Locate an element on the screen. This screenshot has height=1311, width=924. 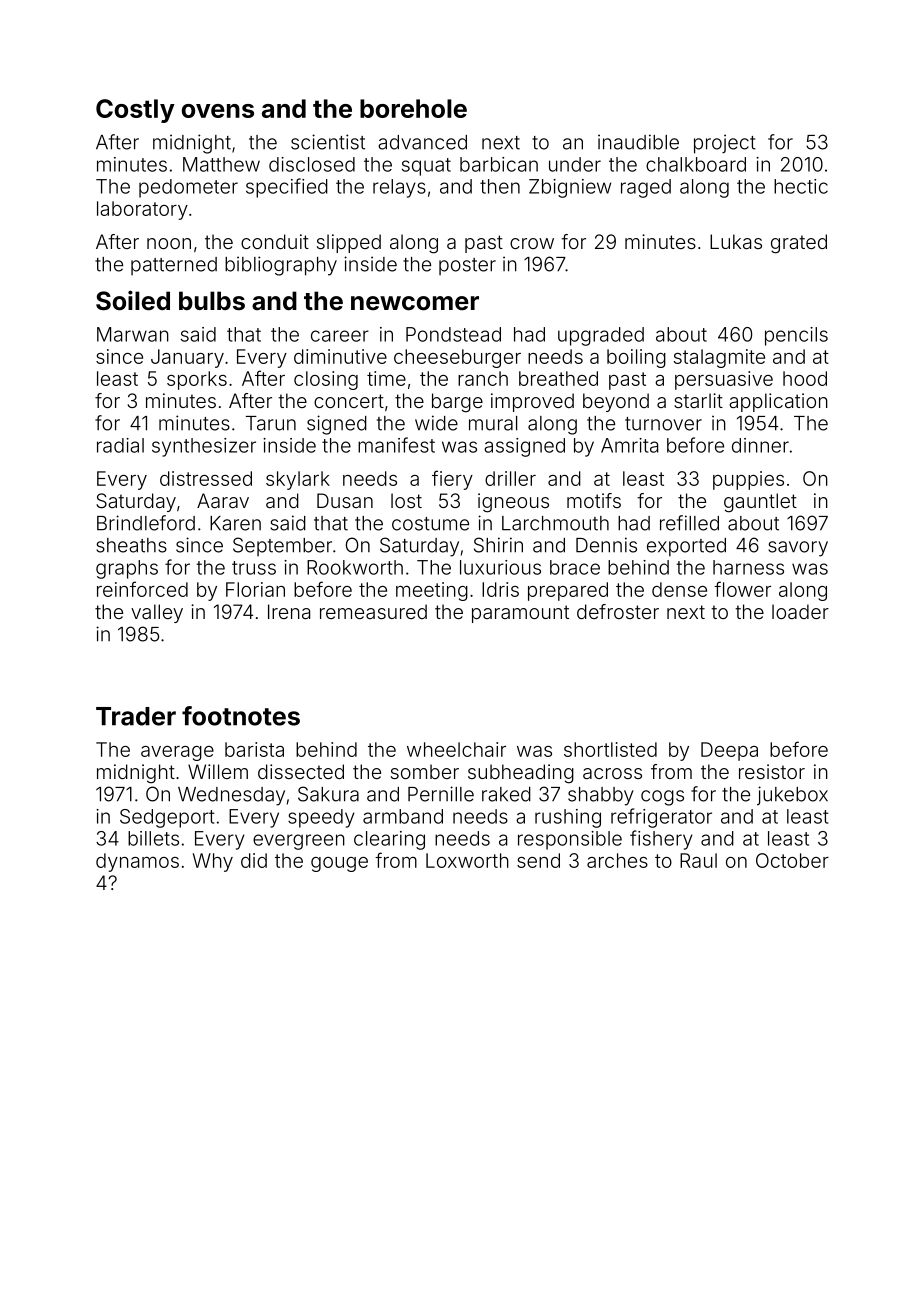
upgraded is located at coordinates (601, 336).
